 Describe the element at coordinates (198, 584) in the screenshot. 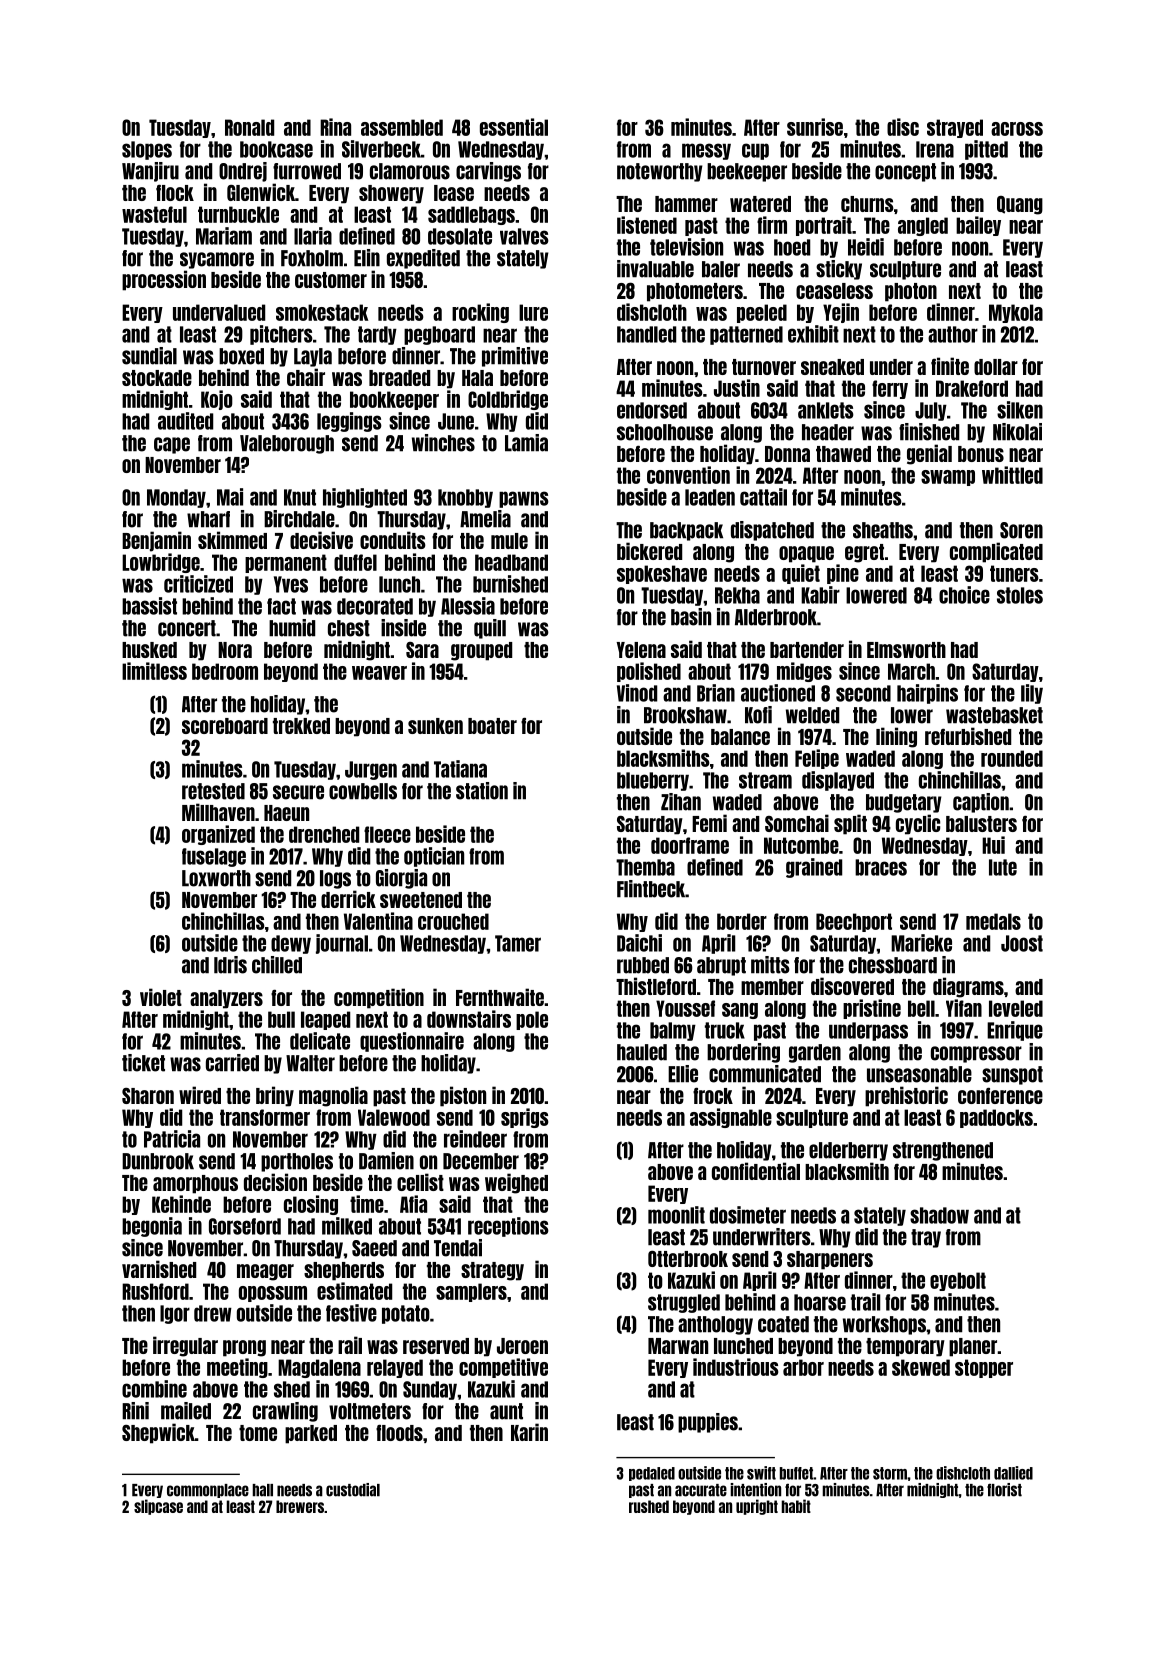

I see `criticized` at that location.
